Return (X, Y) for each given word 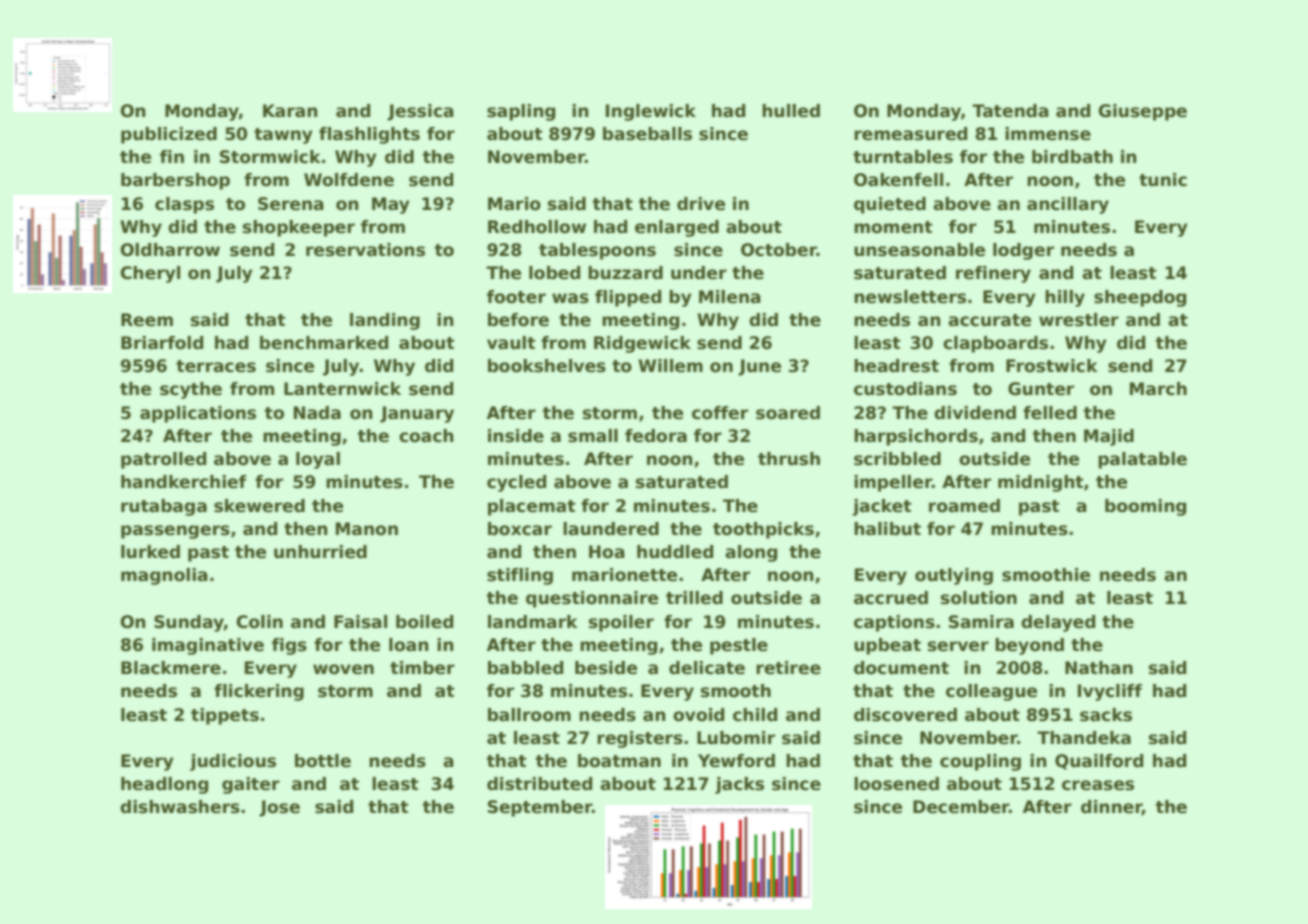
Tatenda (1010, 111)
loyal (318, 460)
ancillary (1068, 205)
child (755, 715)
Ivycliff (1110, 692)
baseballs (647, 134)
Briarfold (162, 343)
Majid (1109, 437)
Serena (291, 204)
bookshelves (547, 366)
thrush (789, 459)
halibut (887, 529)
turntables (903, 157)
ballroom (529, 715)
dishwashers (180, 807)
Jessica (420, 112)
